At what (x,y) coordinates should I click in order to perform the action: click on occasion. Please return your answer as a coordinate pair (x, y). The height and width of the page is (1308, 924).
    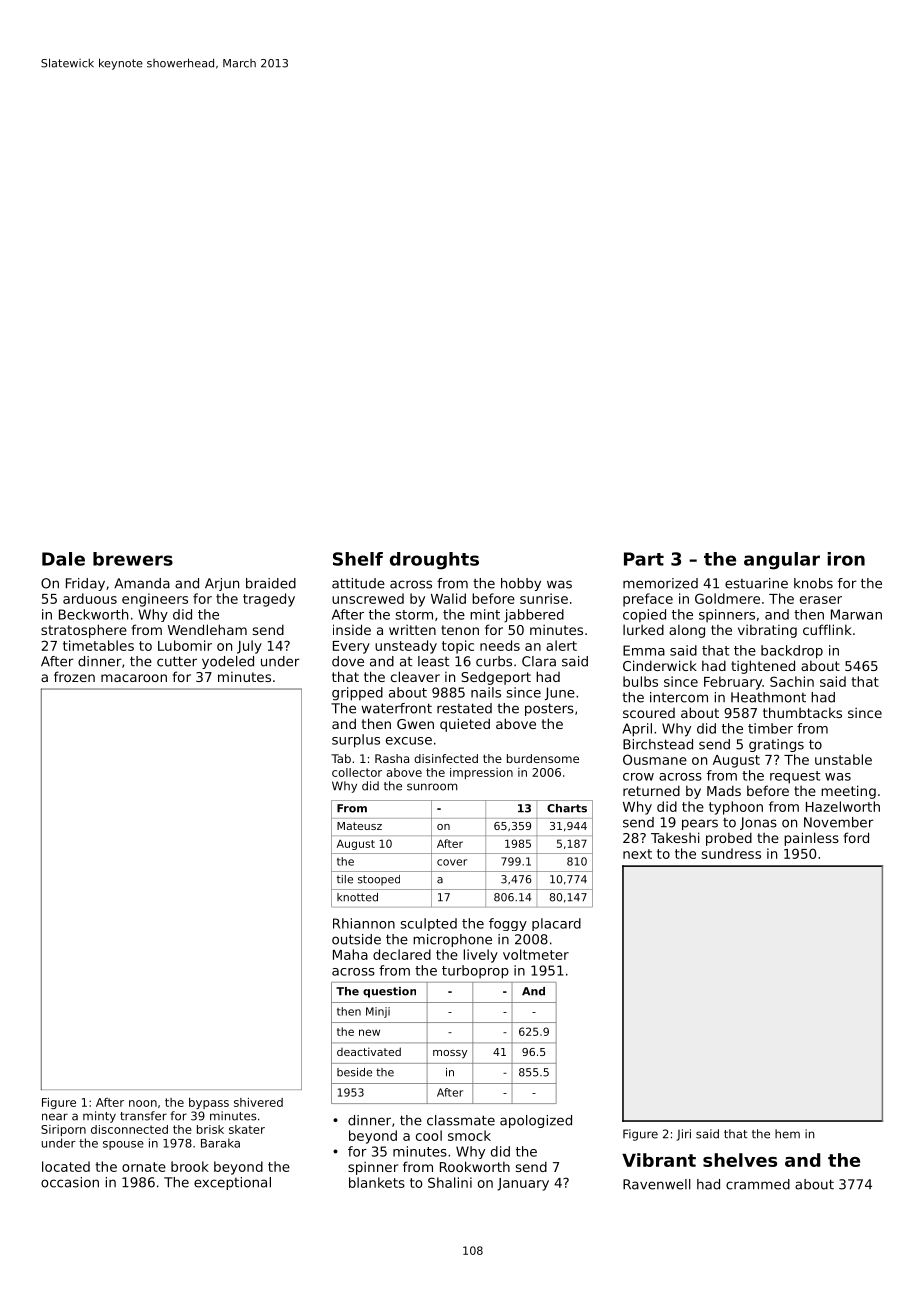
    Looking at the image, I should click on (70, 1182).
